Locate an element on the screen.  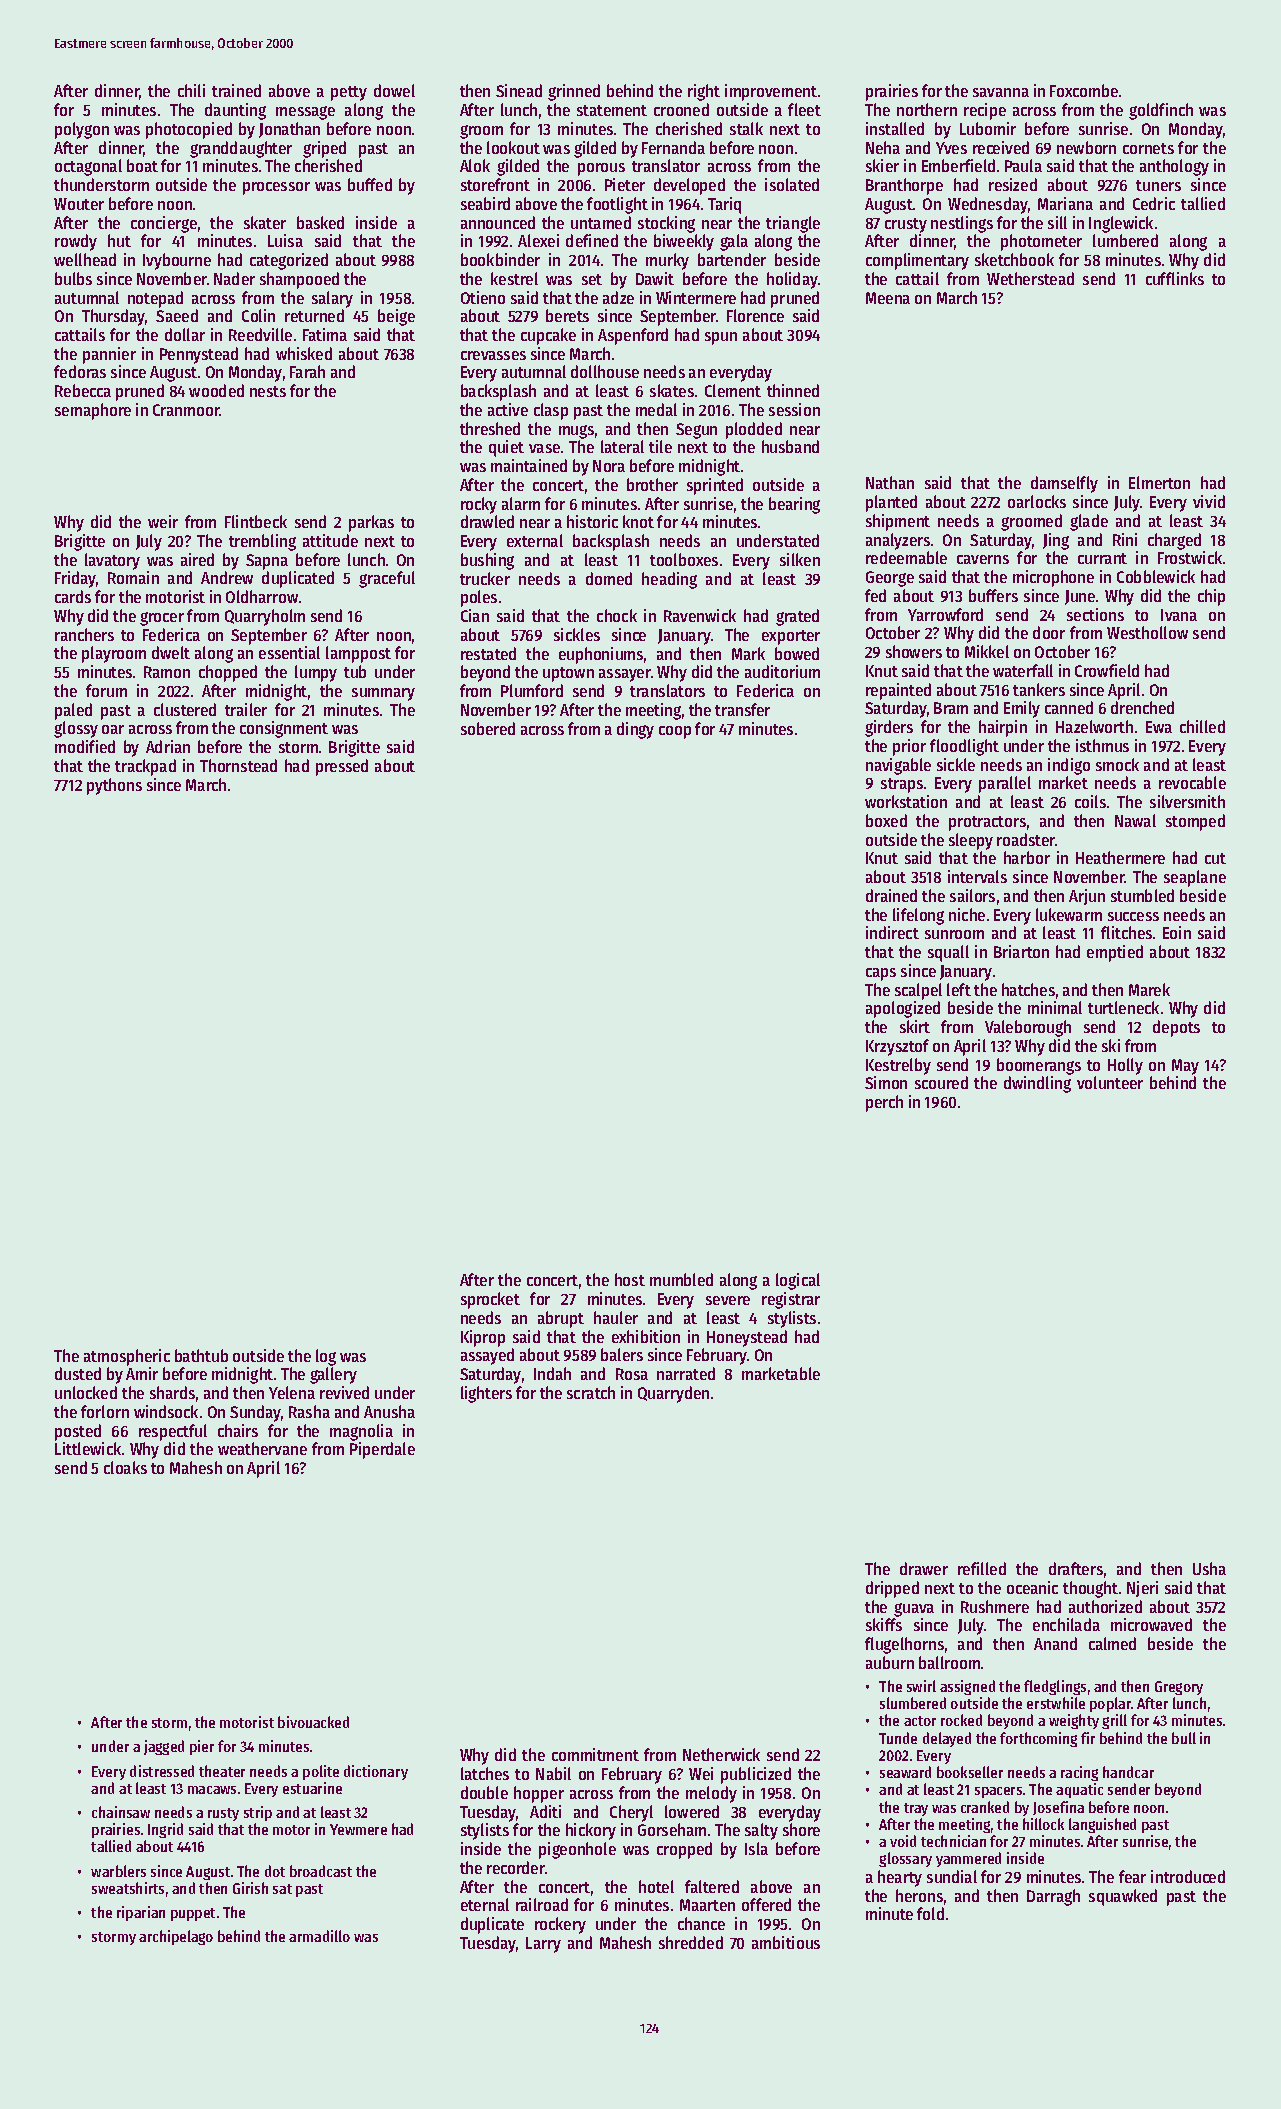
shredded is located at coordinates (691, 1942).
